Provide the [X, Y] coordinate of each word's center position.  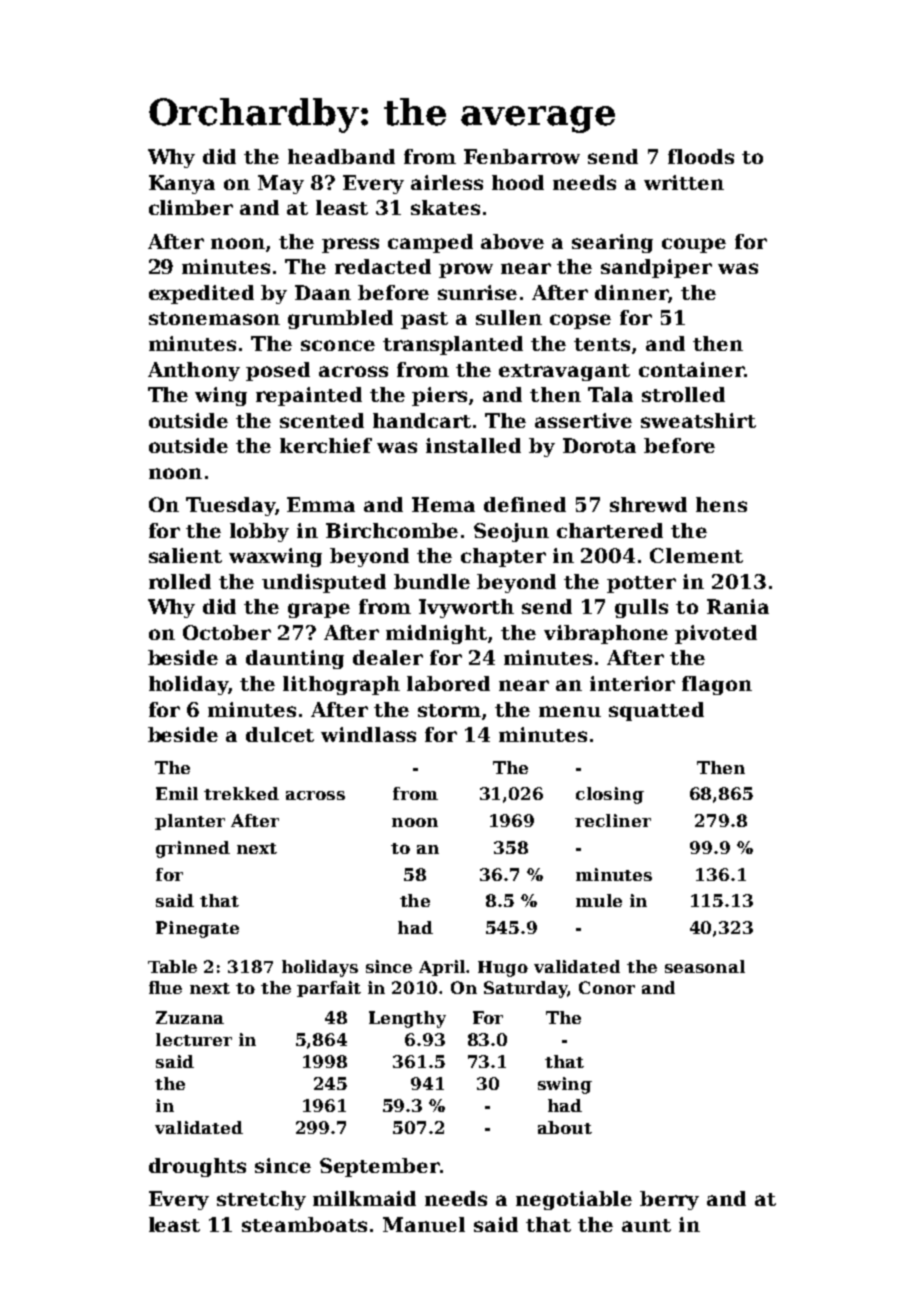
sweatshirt [698, 420]
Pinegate [197, 929]
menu [570, 711]
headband [341, 156]
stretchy [261, 1200]
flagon [717, 685]
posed [278, 371]
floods [701, 156]
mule [599, 900]
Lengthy [407, 1019]
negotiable [574, 1200]
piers [439, 396]
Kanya [182, 184]
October [227, 632]
